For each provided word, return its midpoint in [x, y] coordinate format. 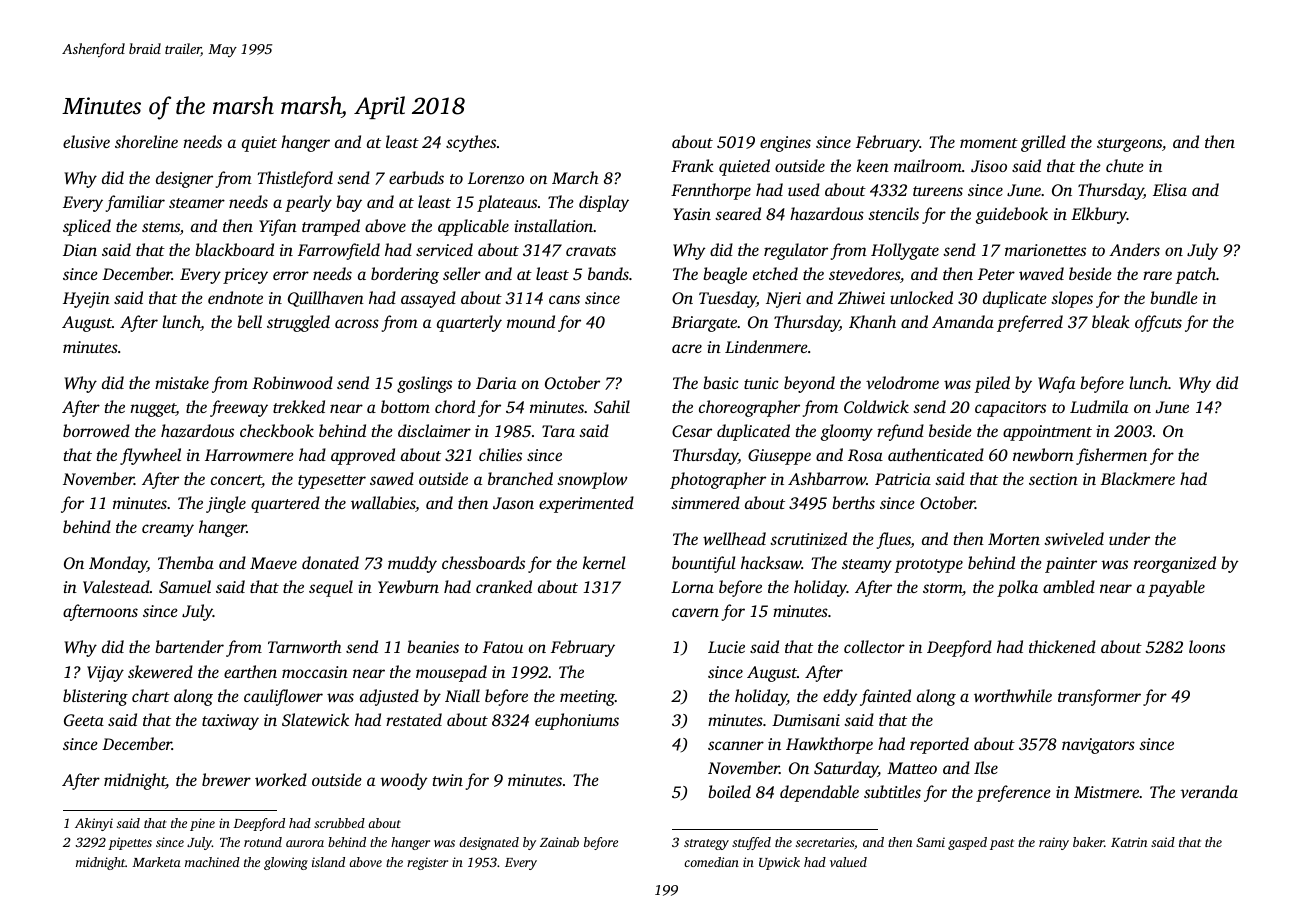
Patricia [903, 479]
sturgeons [1129, 145]
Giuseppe [779, 457]
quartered [285, 504]
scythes [471, 143]
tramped [331, 227]
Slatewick [315, 720]
